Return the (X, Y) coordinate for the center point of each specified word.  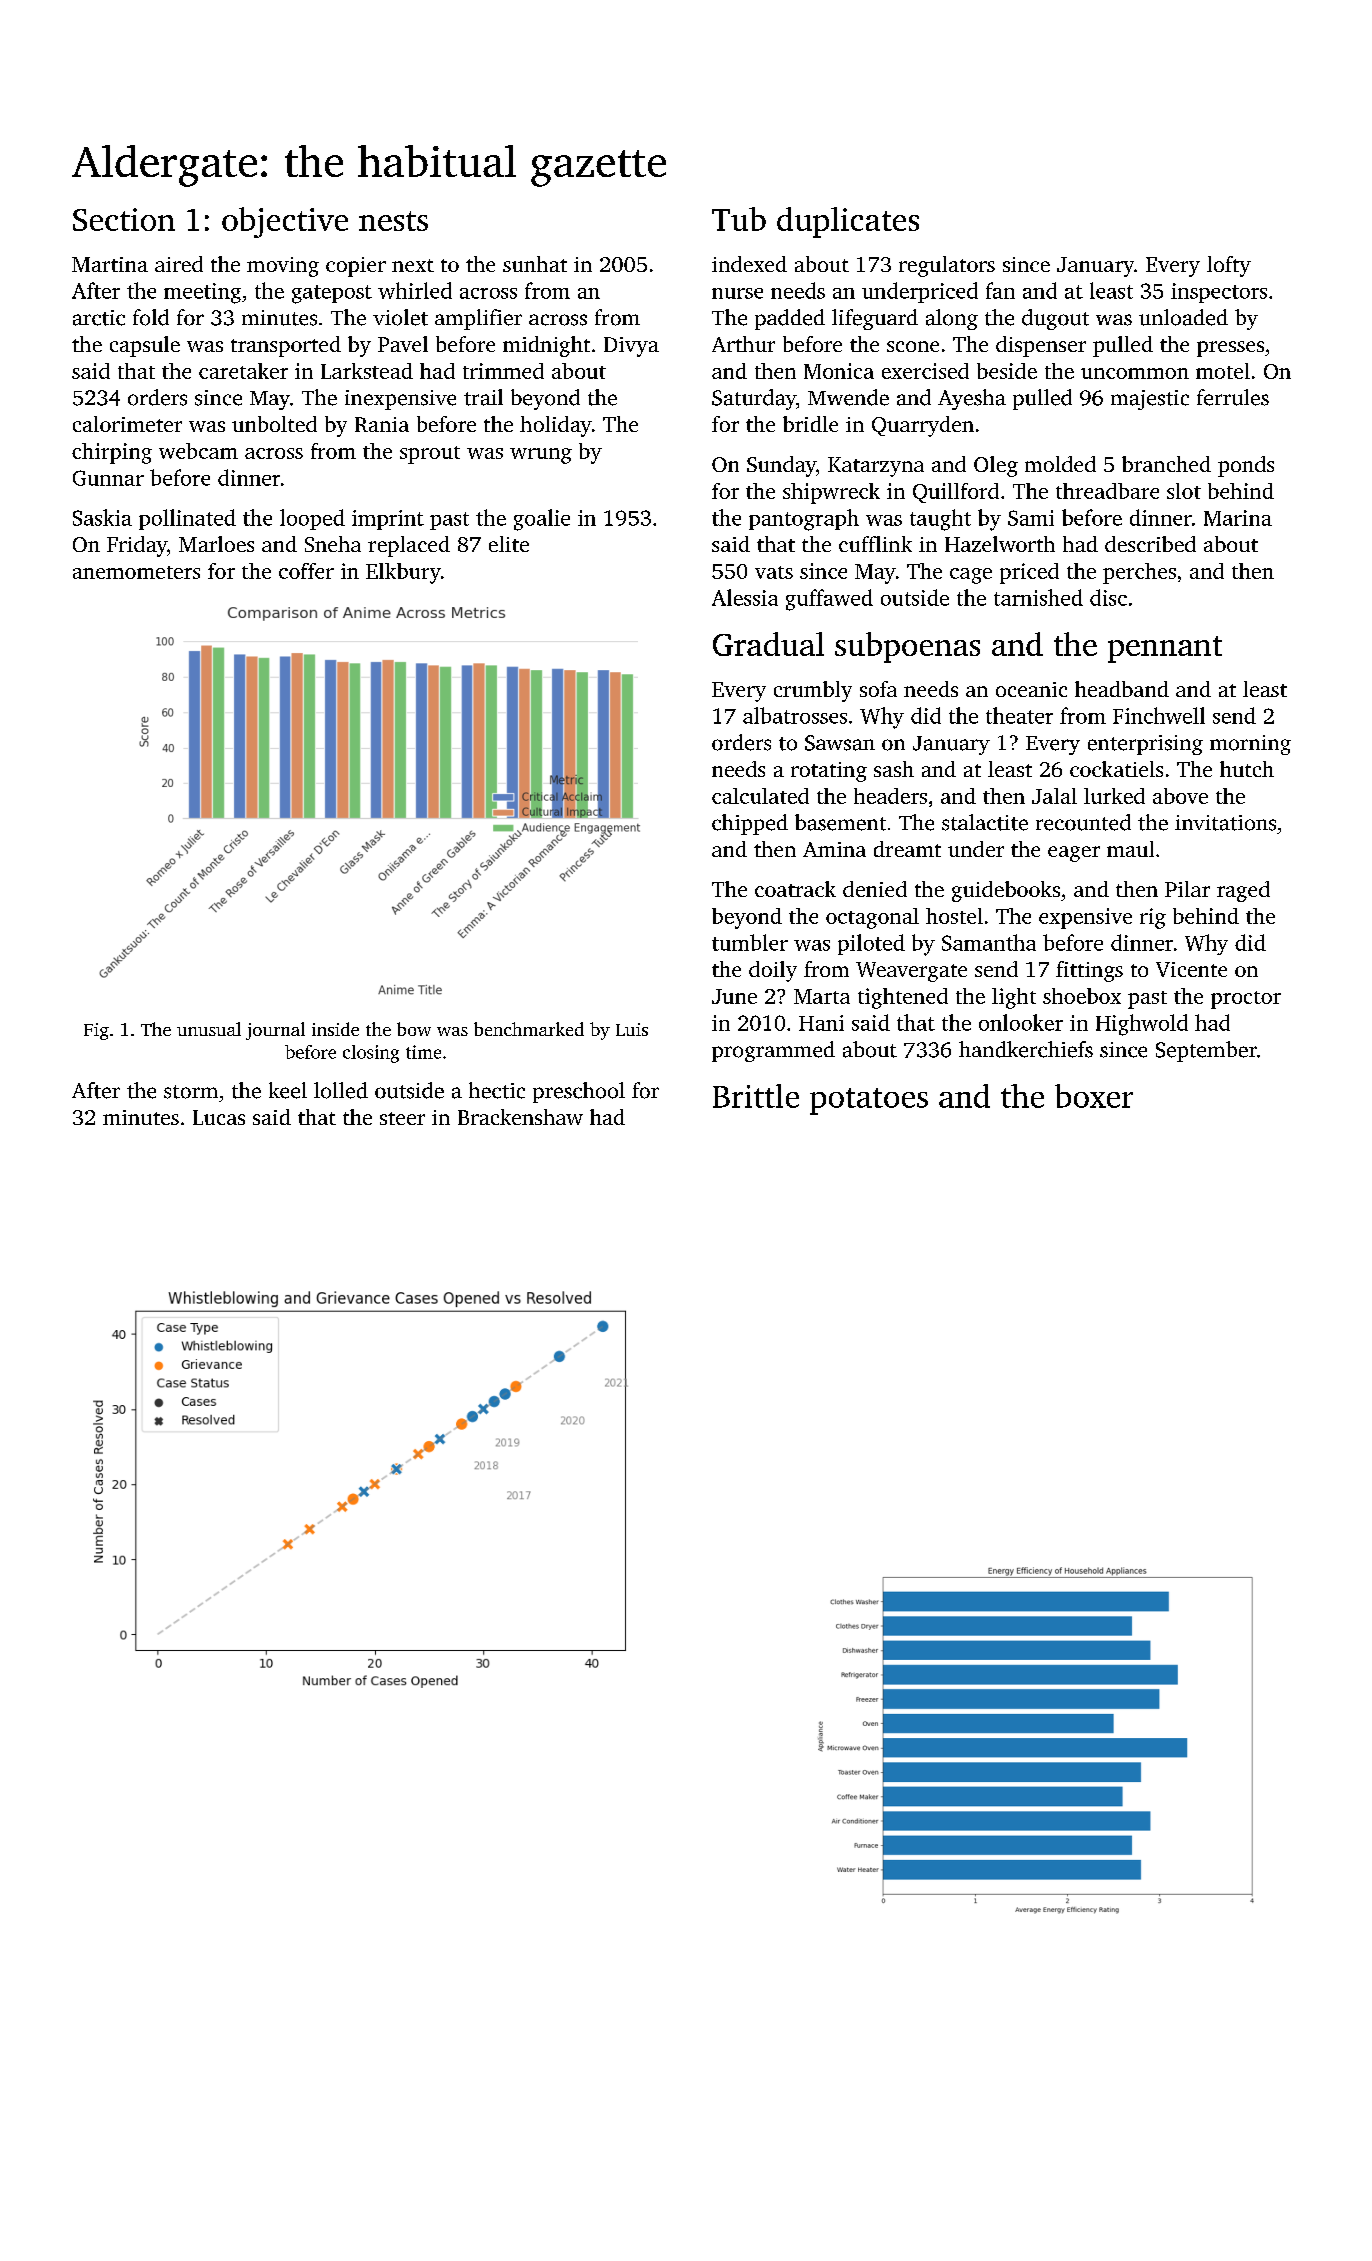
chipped (750, 824)
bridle (810, 424)
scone (913, 346)
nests (393, 221)
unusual (209, 1029)
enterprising (1145, 745)
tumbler (750, 942)
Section (124, 219)
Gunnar (108, 478)
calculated (760, 796)
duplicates (848, 222)
